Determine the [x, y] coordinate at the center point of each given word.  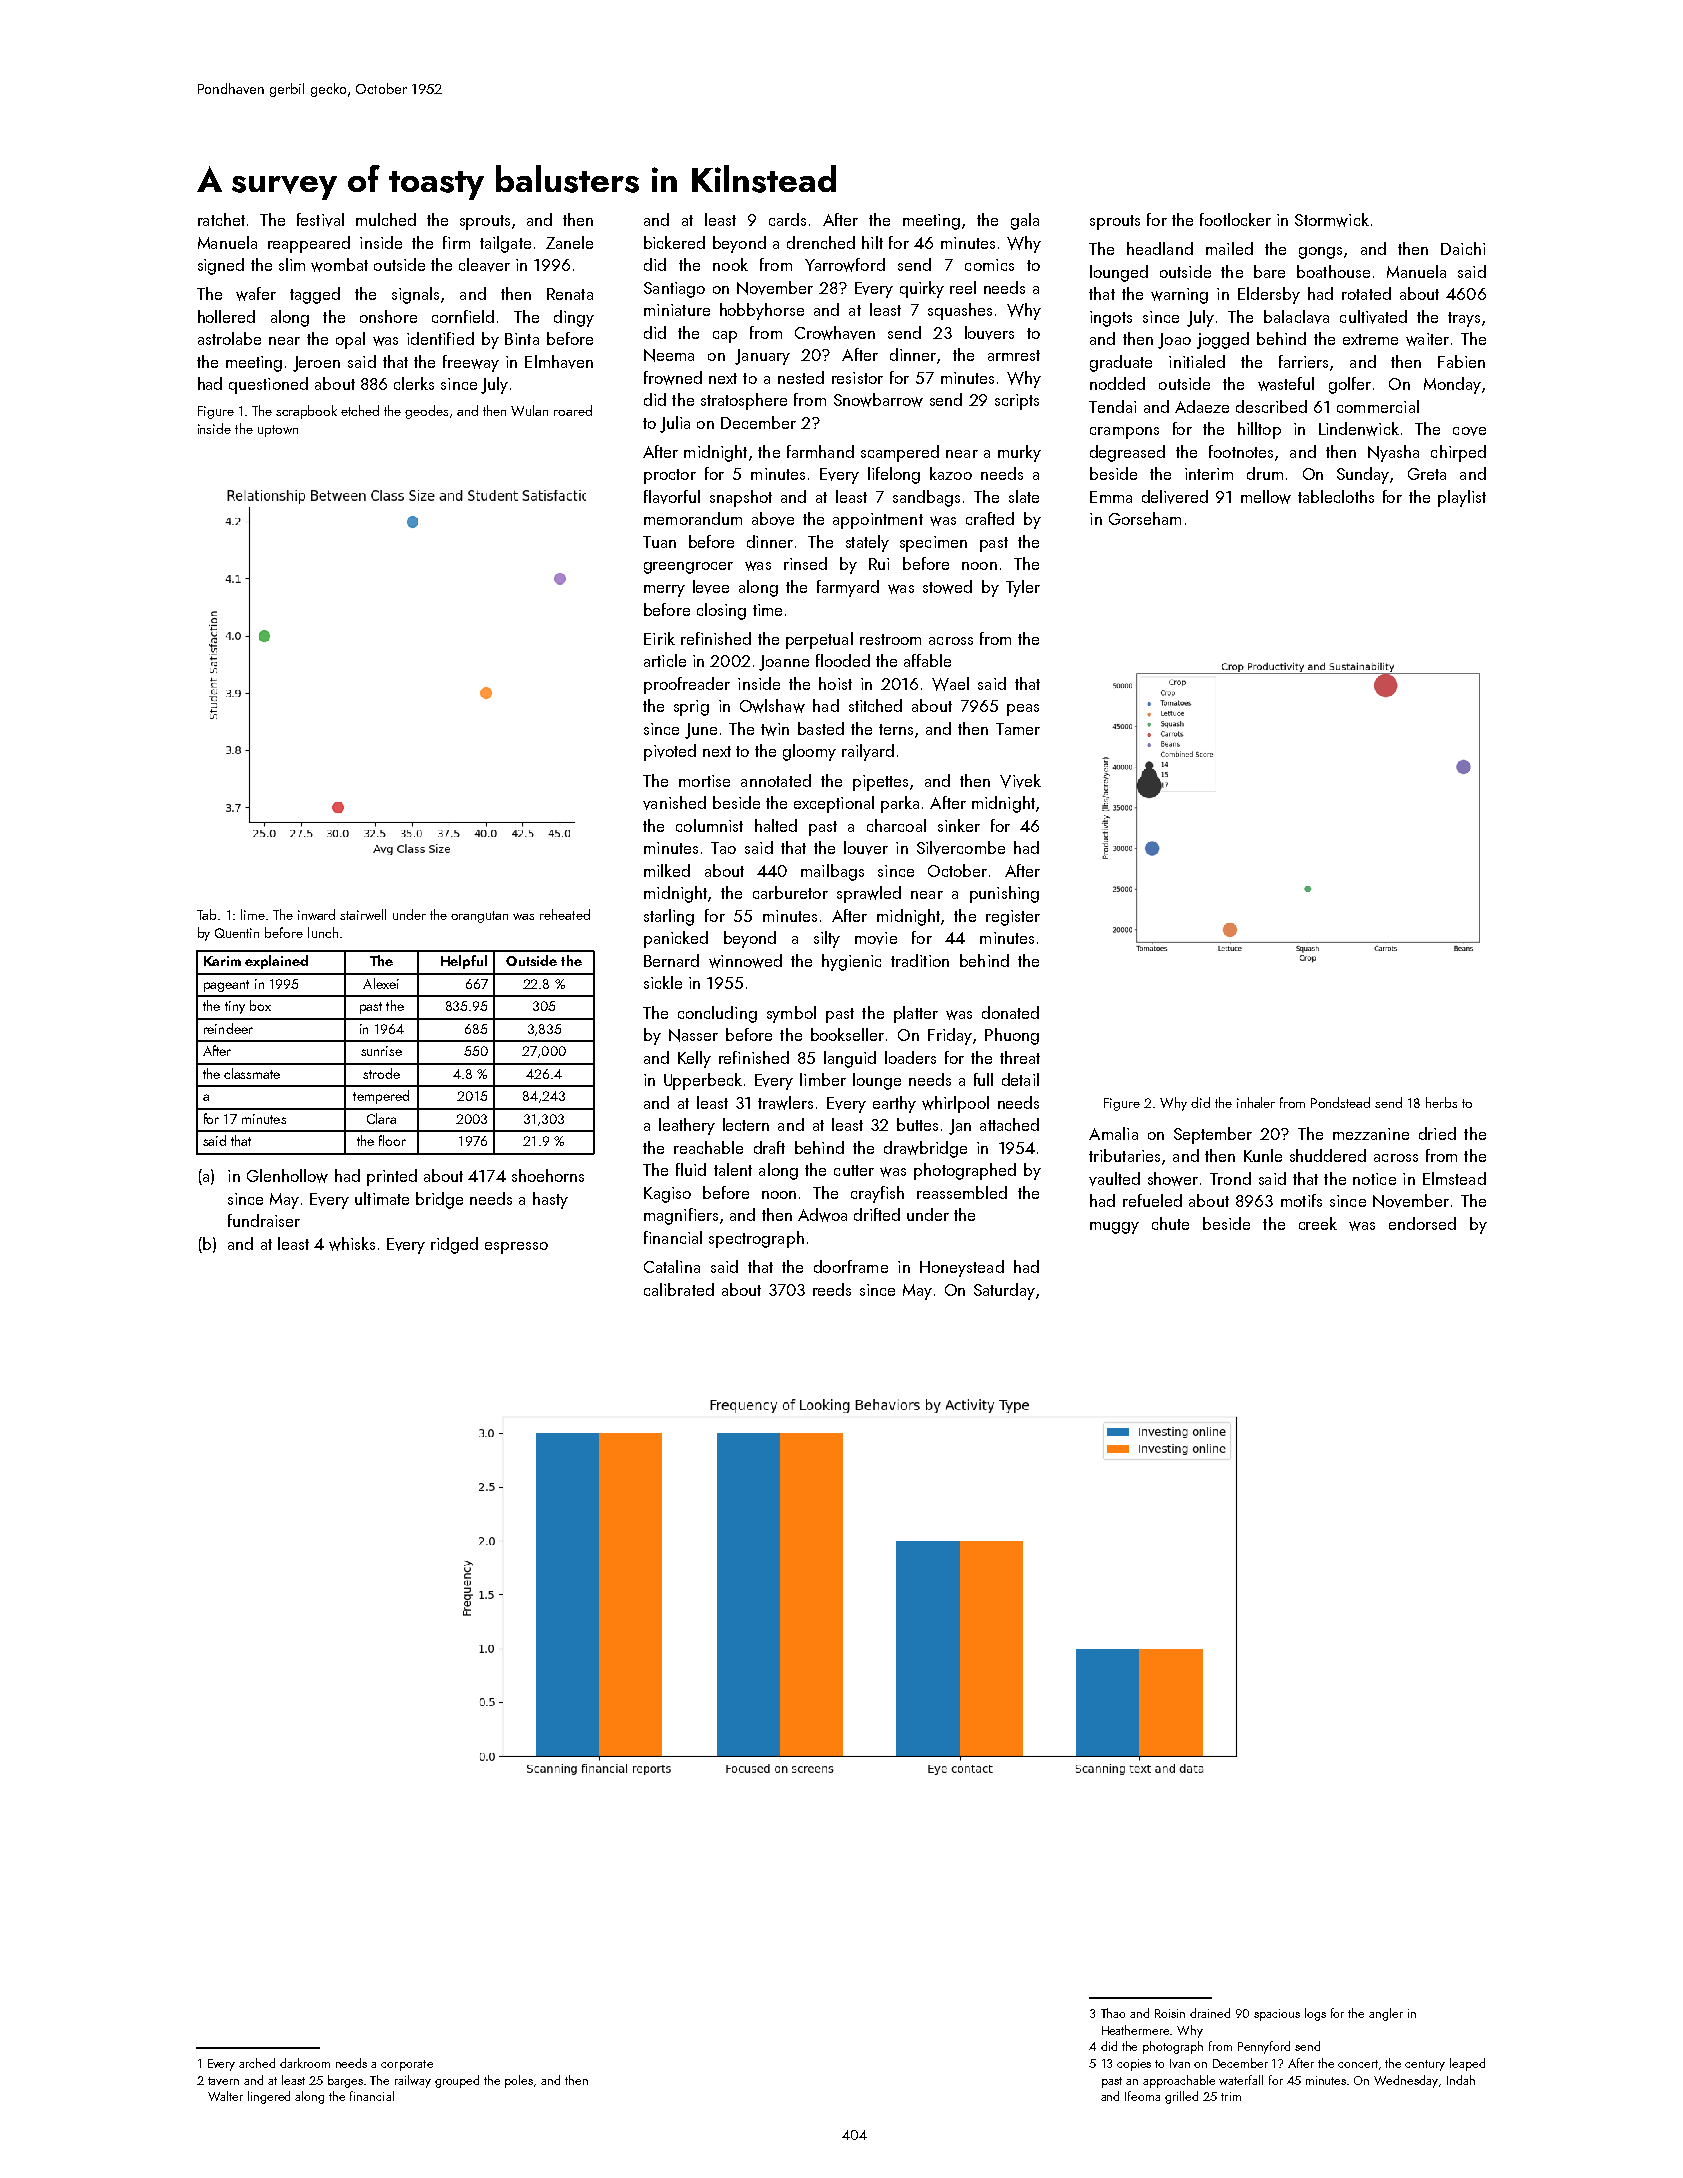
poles [519, 2081]
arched [257, 2063]
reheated [565, 914]
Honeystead [962, 1268]
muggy [1114, 1228]
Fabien [1461, 361]
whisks [352, 1244]
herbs [1441, 1102]
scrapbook [306, 412]
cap [725, 337]
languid [850, 1059]
